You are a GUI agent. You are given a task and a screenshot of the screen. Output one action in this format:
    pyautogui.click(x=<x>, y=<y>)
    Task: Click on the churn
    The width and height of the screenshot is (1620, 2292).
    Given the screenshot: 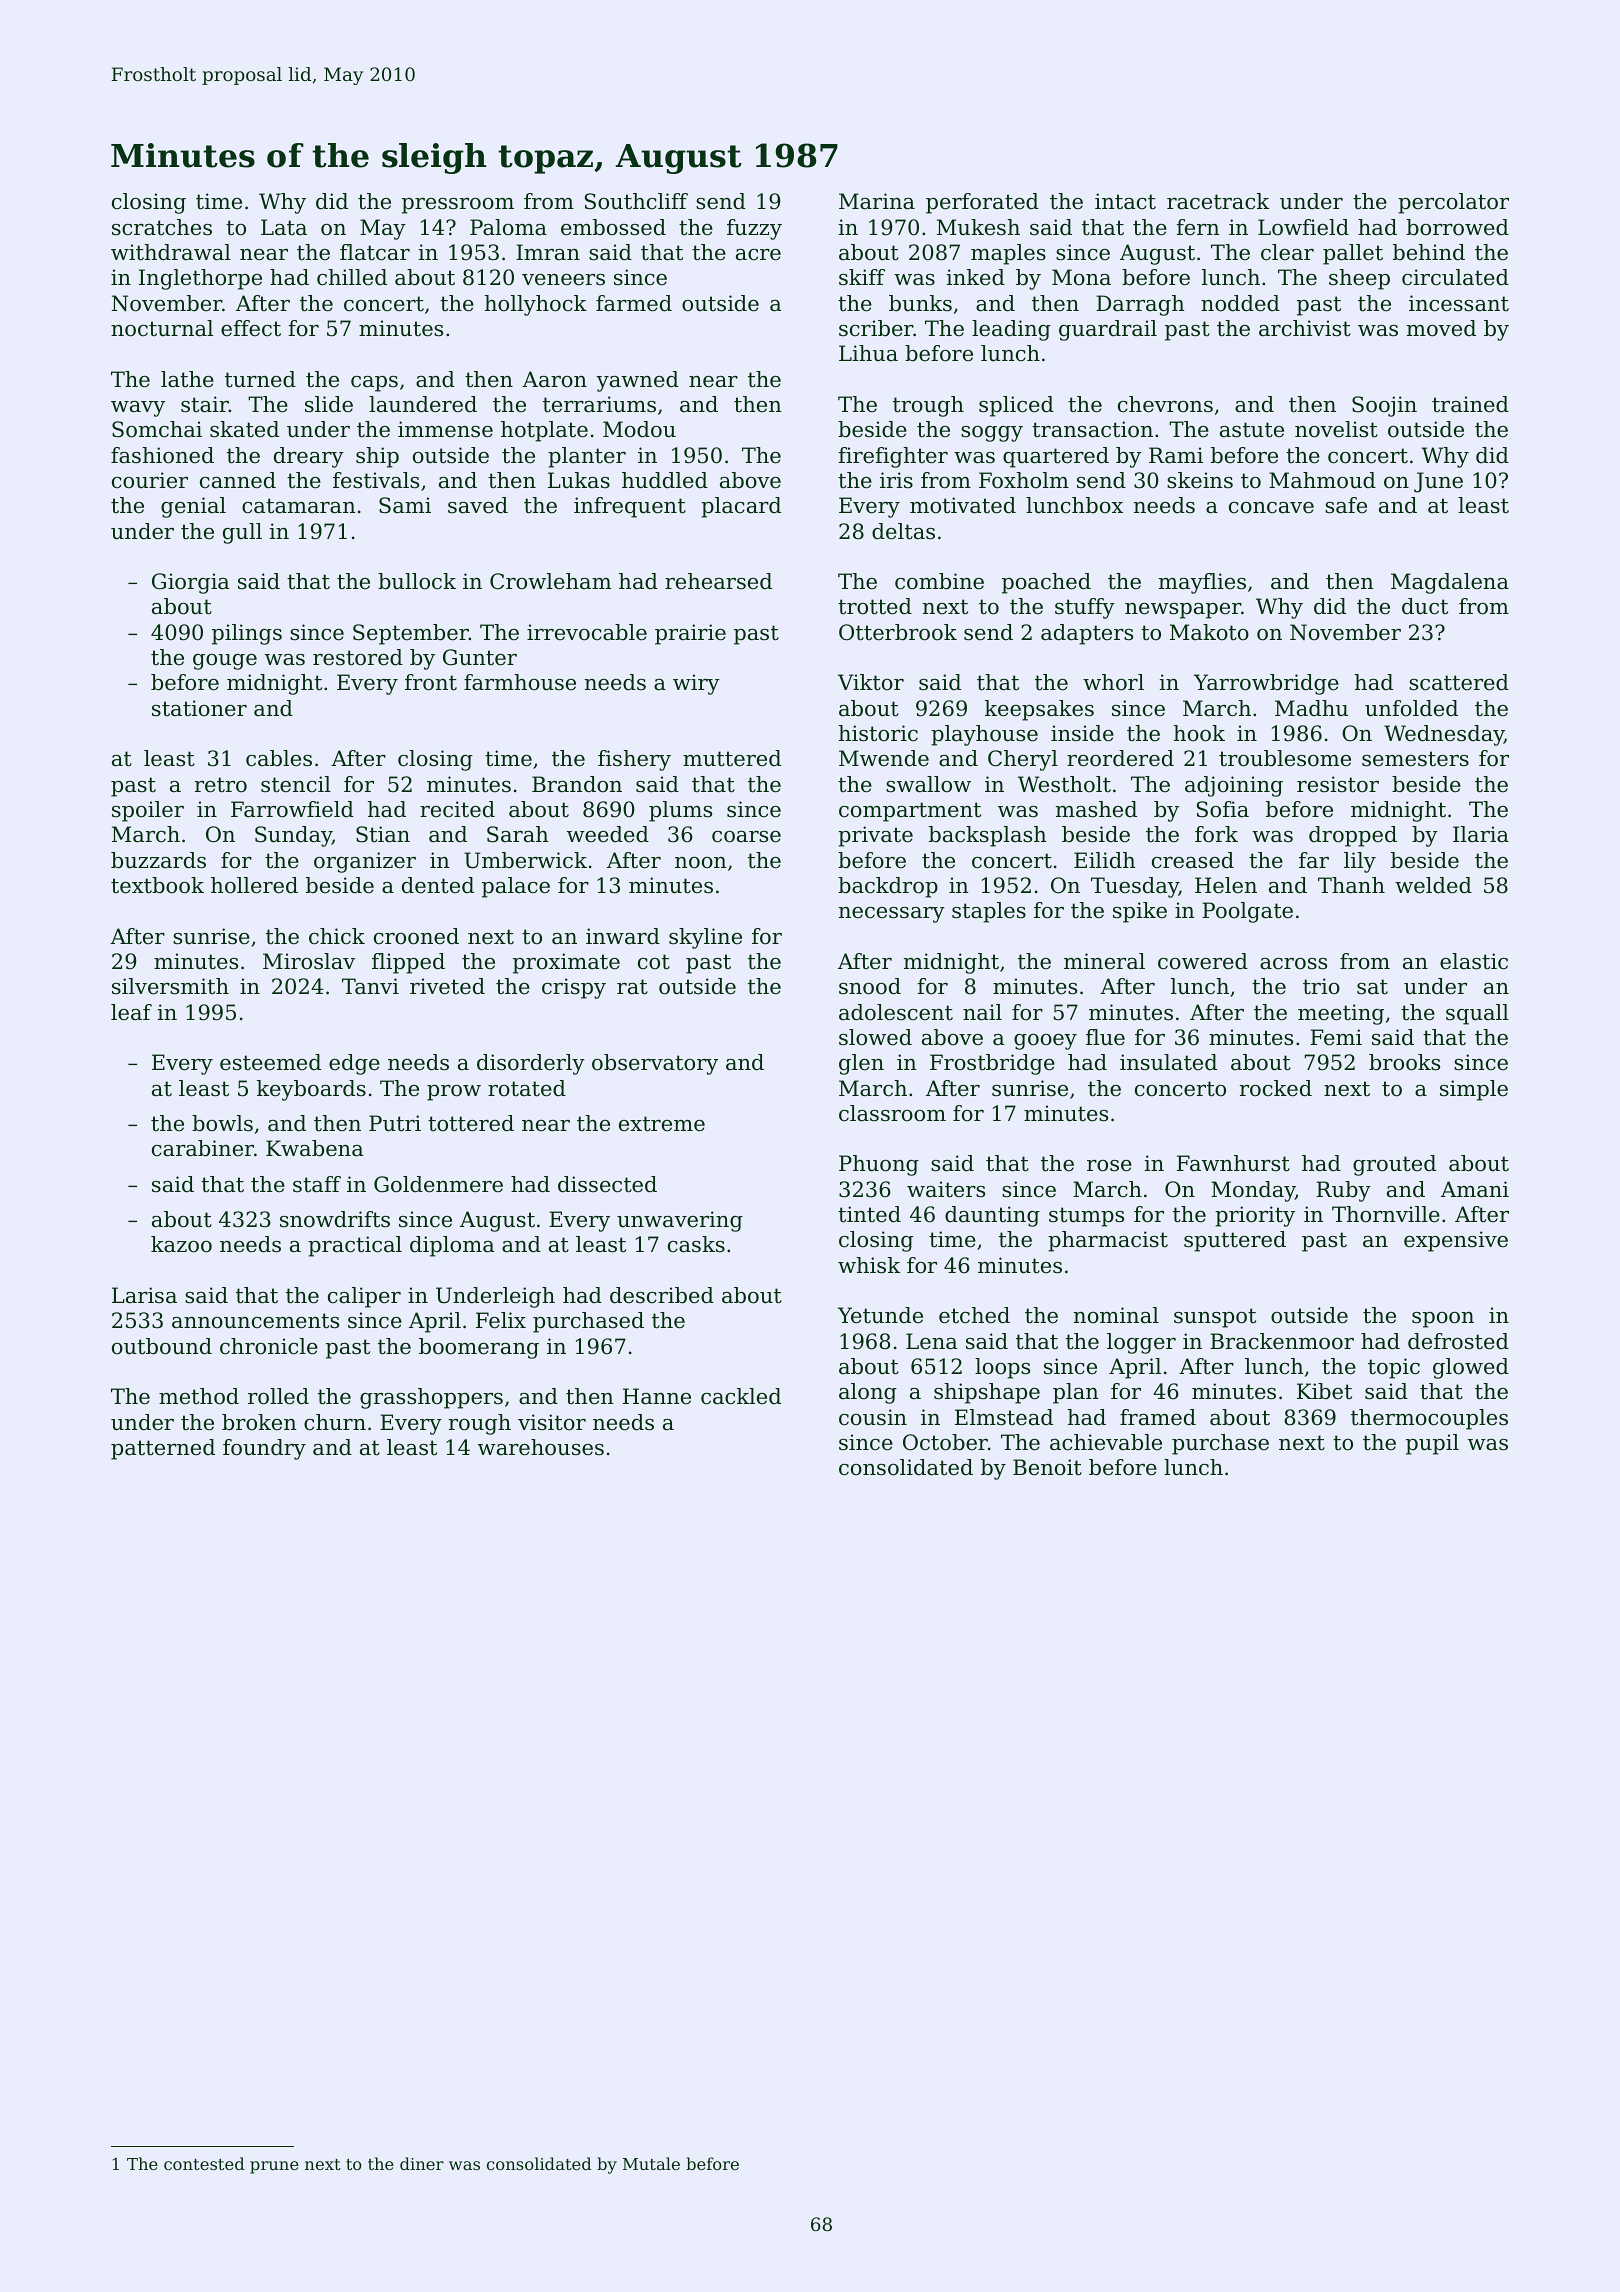 What is the action you would take?
    pyautogui.click(x=335, y=1422)
